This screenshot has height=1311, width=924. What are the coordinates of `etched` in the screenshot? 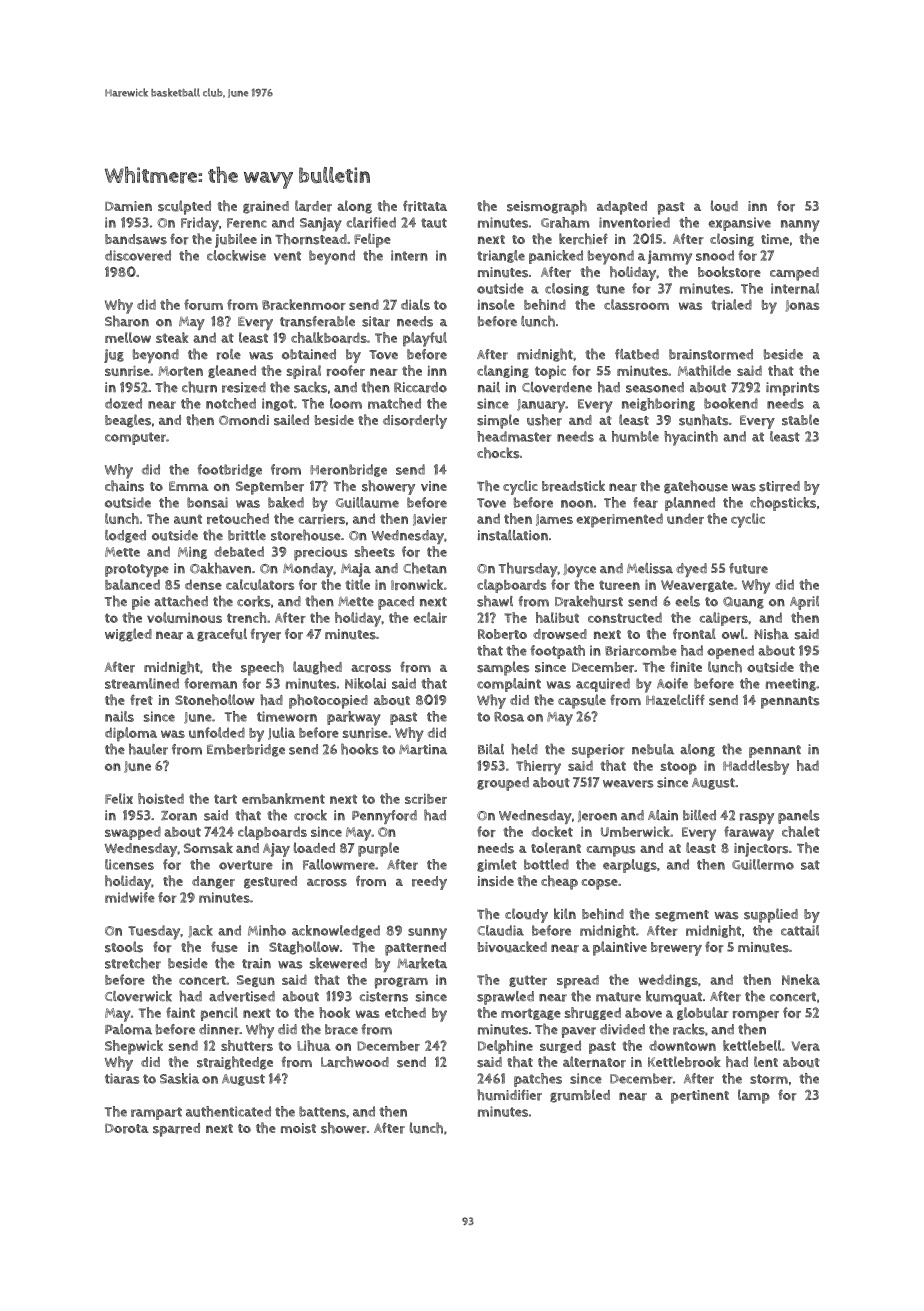 It's located at (405, 1012).
